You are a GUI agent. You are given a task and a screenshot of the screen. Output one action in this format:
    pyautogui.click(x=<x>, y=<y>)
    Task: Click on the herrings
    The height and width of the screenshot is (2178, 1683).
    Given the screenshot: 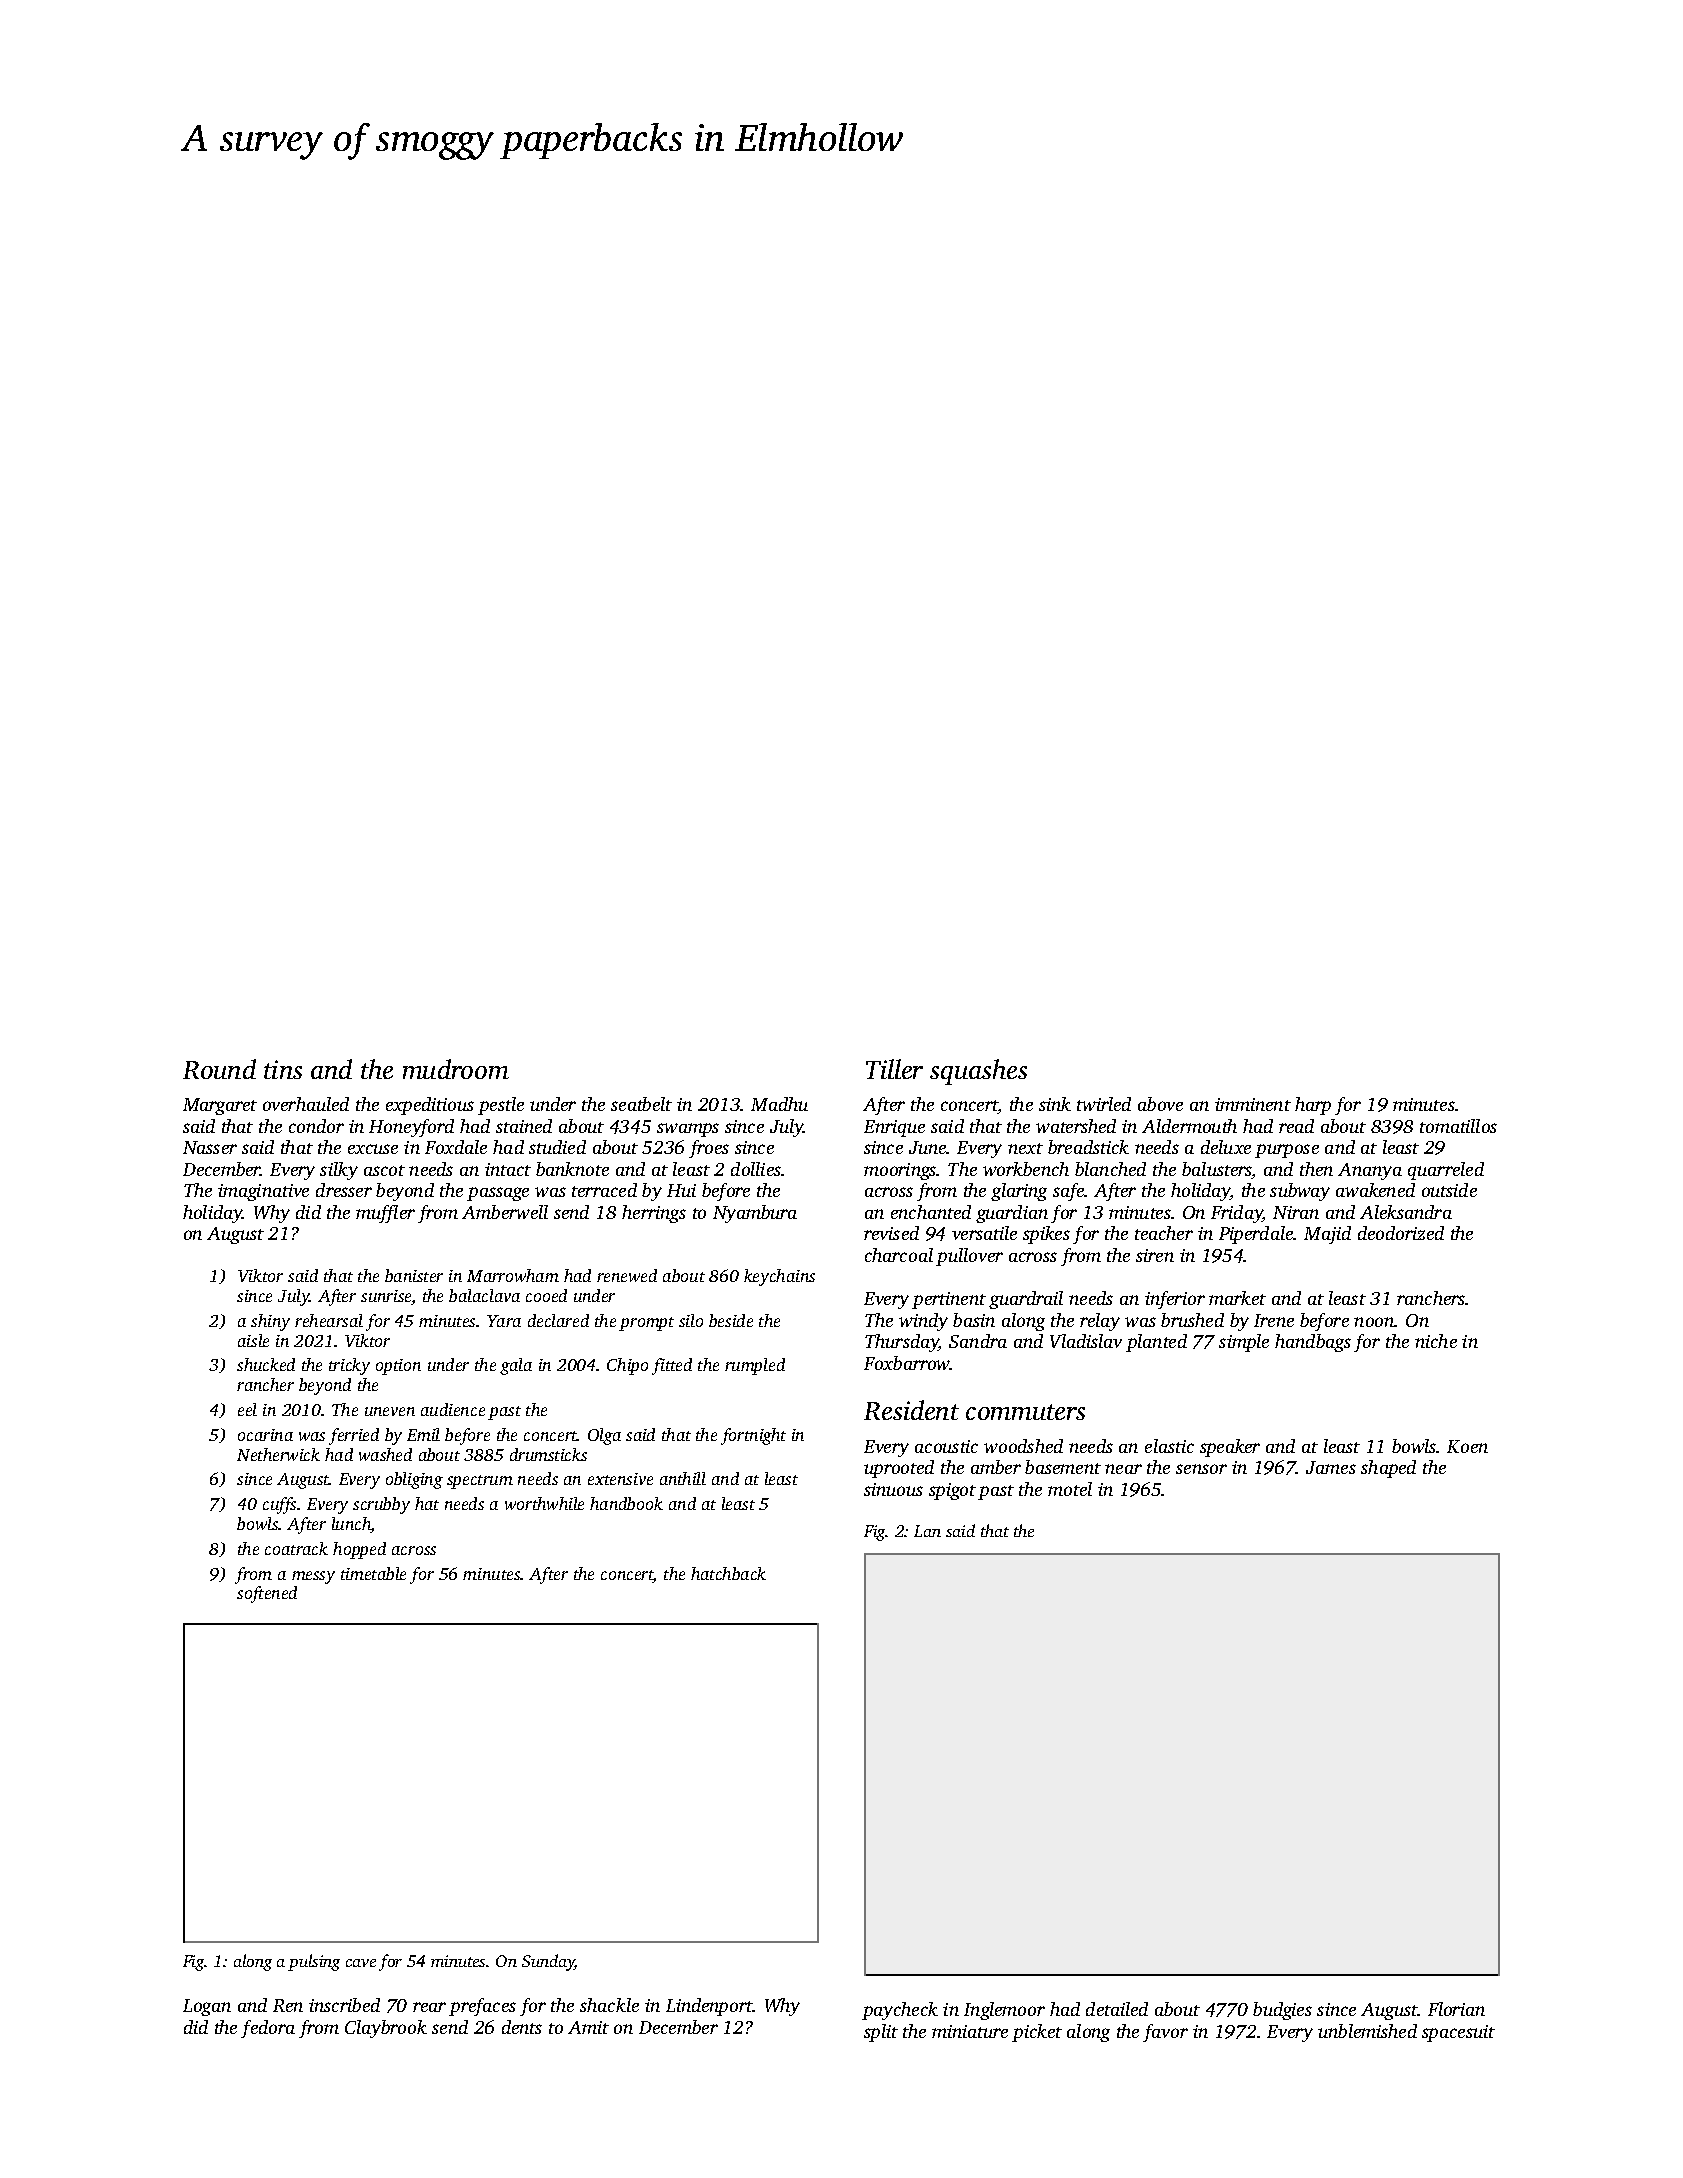 What is the action you would take?
    pyautogui.click(x=654, y=1214)
